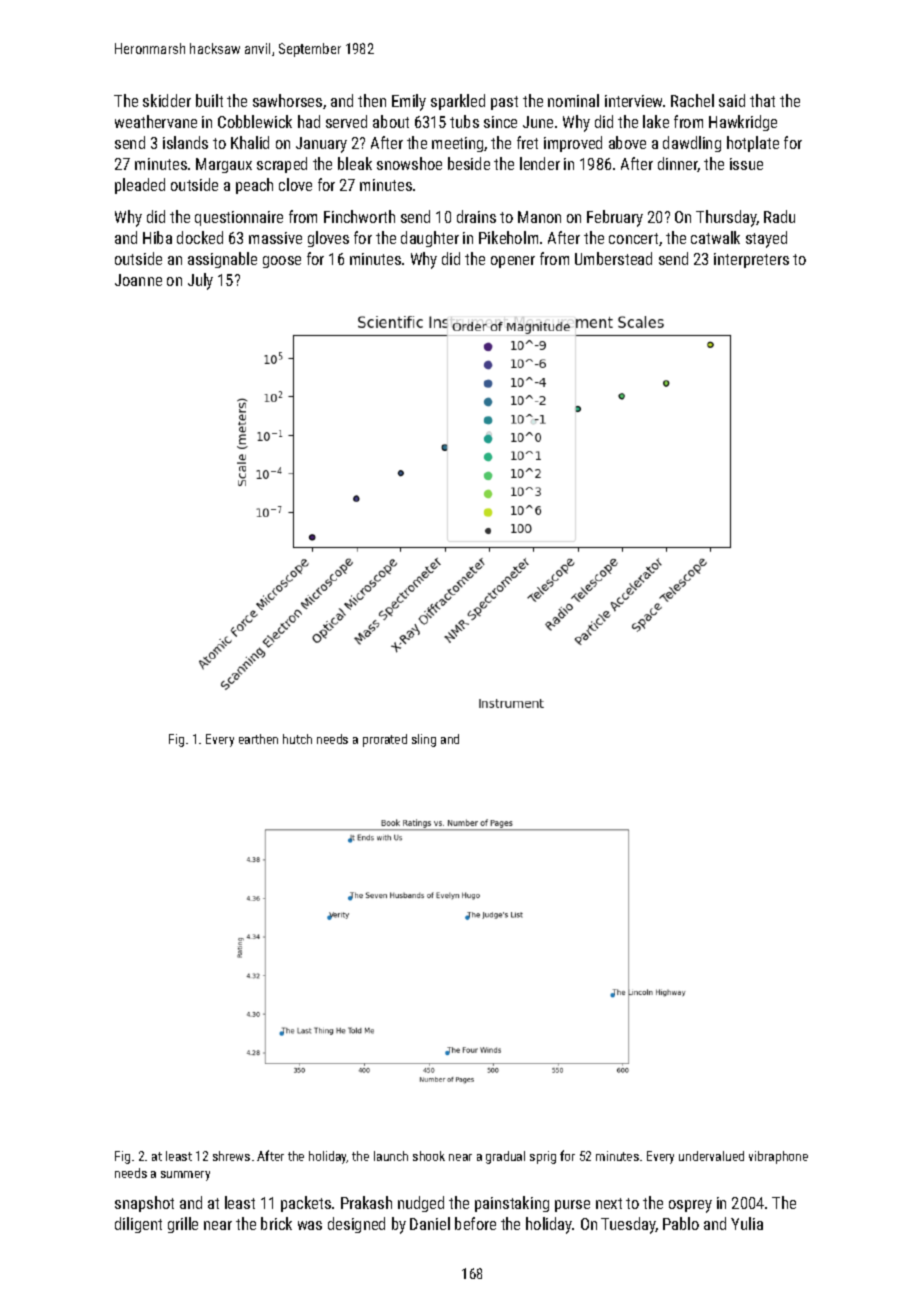 The height and width of the screenshot is (1308, 924). What do you see at coordinates (209, 100) in the screenshot?
I see `built` at bounding box center [209, 100].
